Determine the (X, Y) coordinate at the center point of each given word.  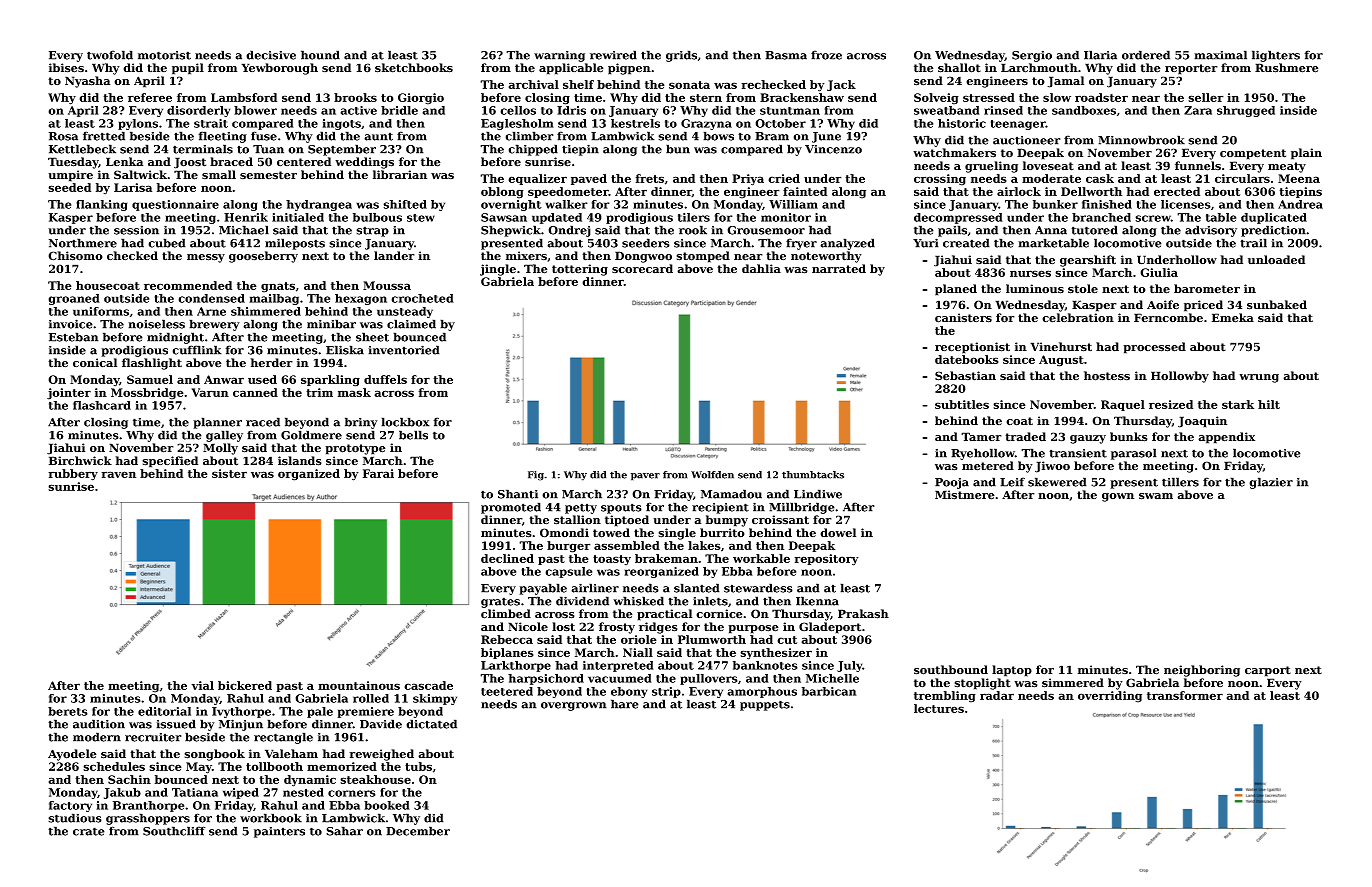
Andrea (1300, 204)
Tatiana (195, 792)
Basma (786, 55)
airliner (595, 588)
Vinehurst (1061, 347)
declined (507, 558)
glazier (1271, 483)
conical (95, 362)
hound (320, 55)
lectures (939, 708)
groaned (74, 299)
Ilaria (1100, 55)
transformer (1185, 695)
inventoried (404, 350)
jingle (498, 270)
